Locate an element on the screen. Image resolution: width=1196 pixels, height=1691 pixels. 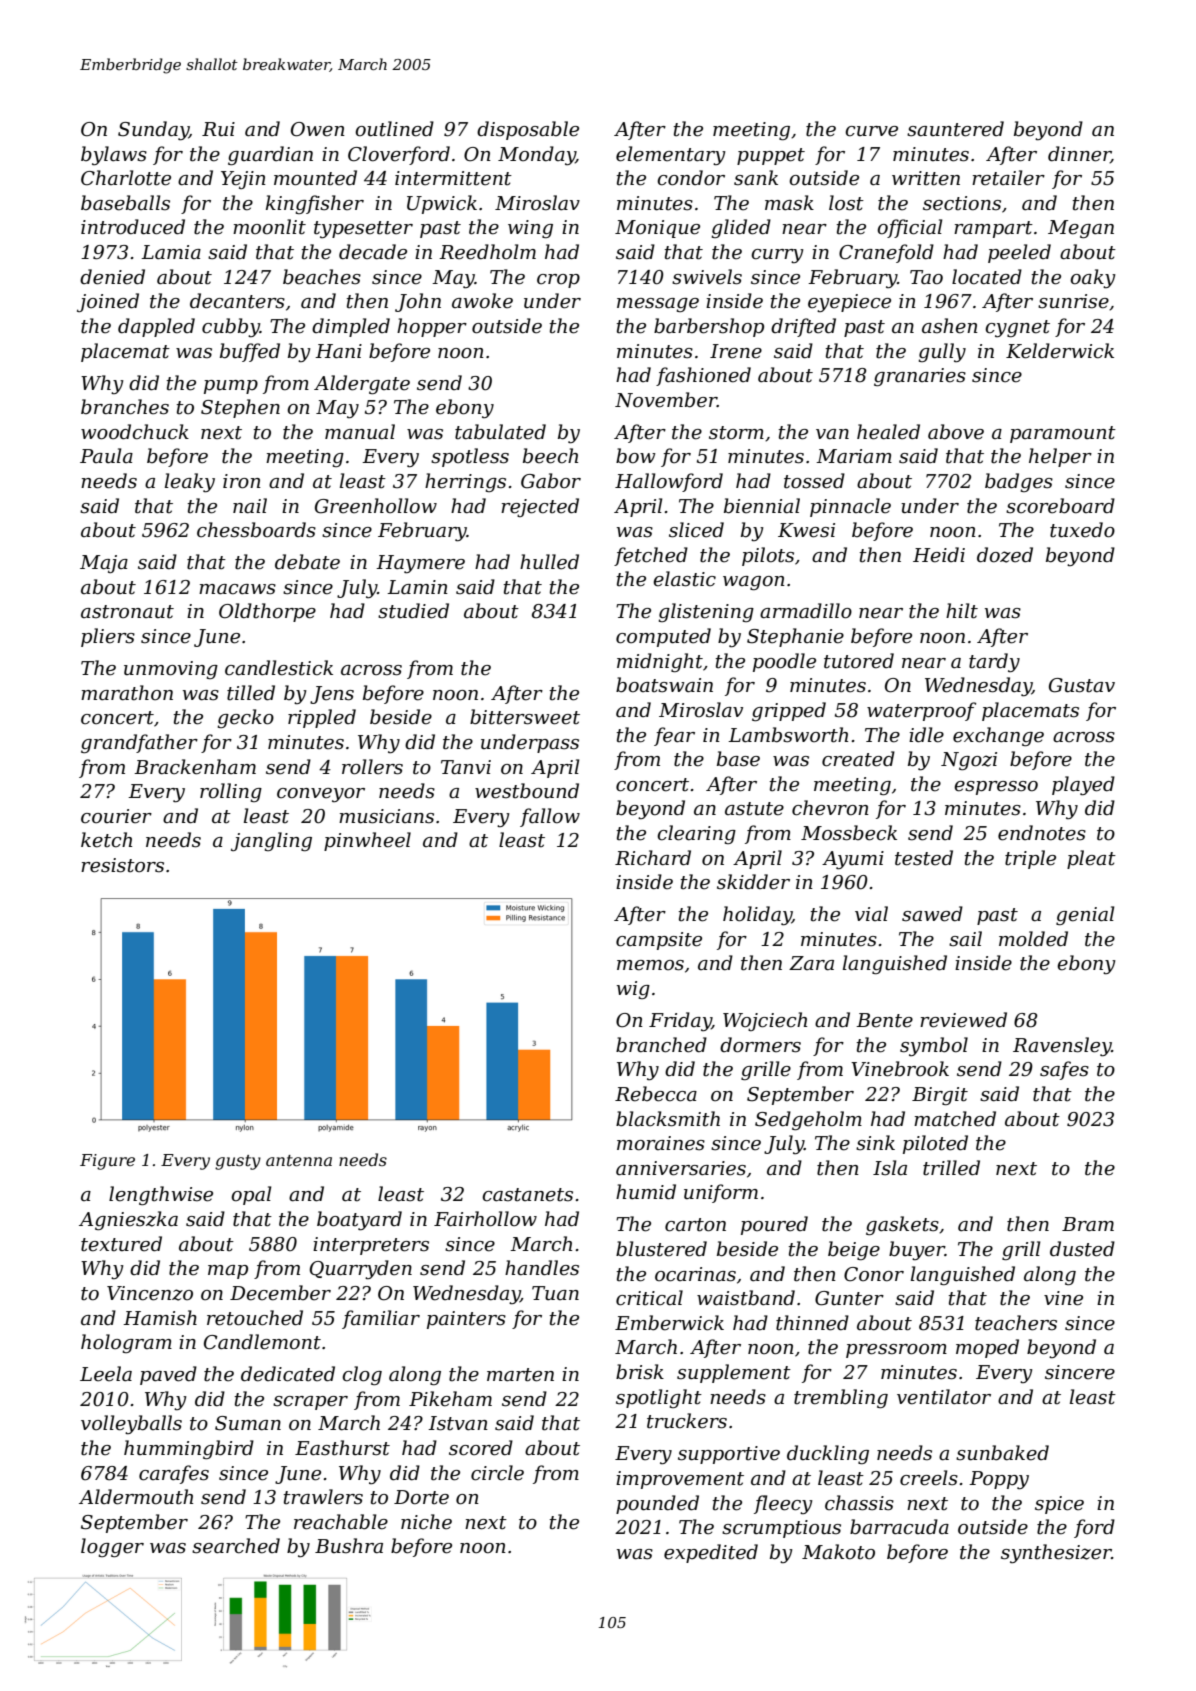
circle is located at coordinates (497, 1473).
